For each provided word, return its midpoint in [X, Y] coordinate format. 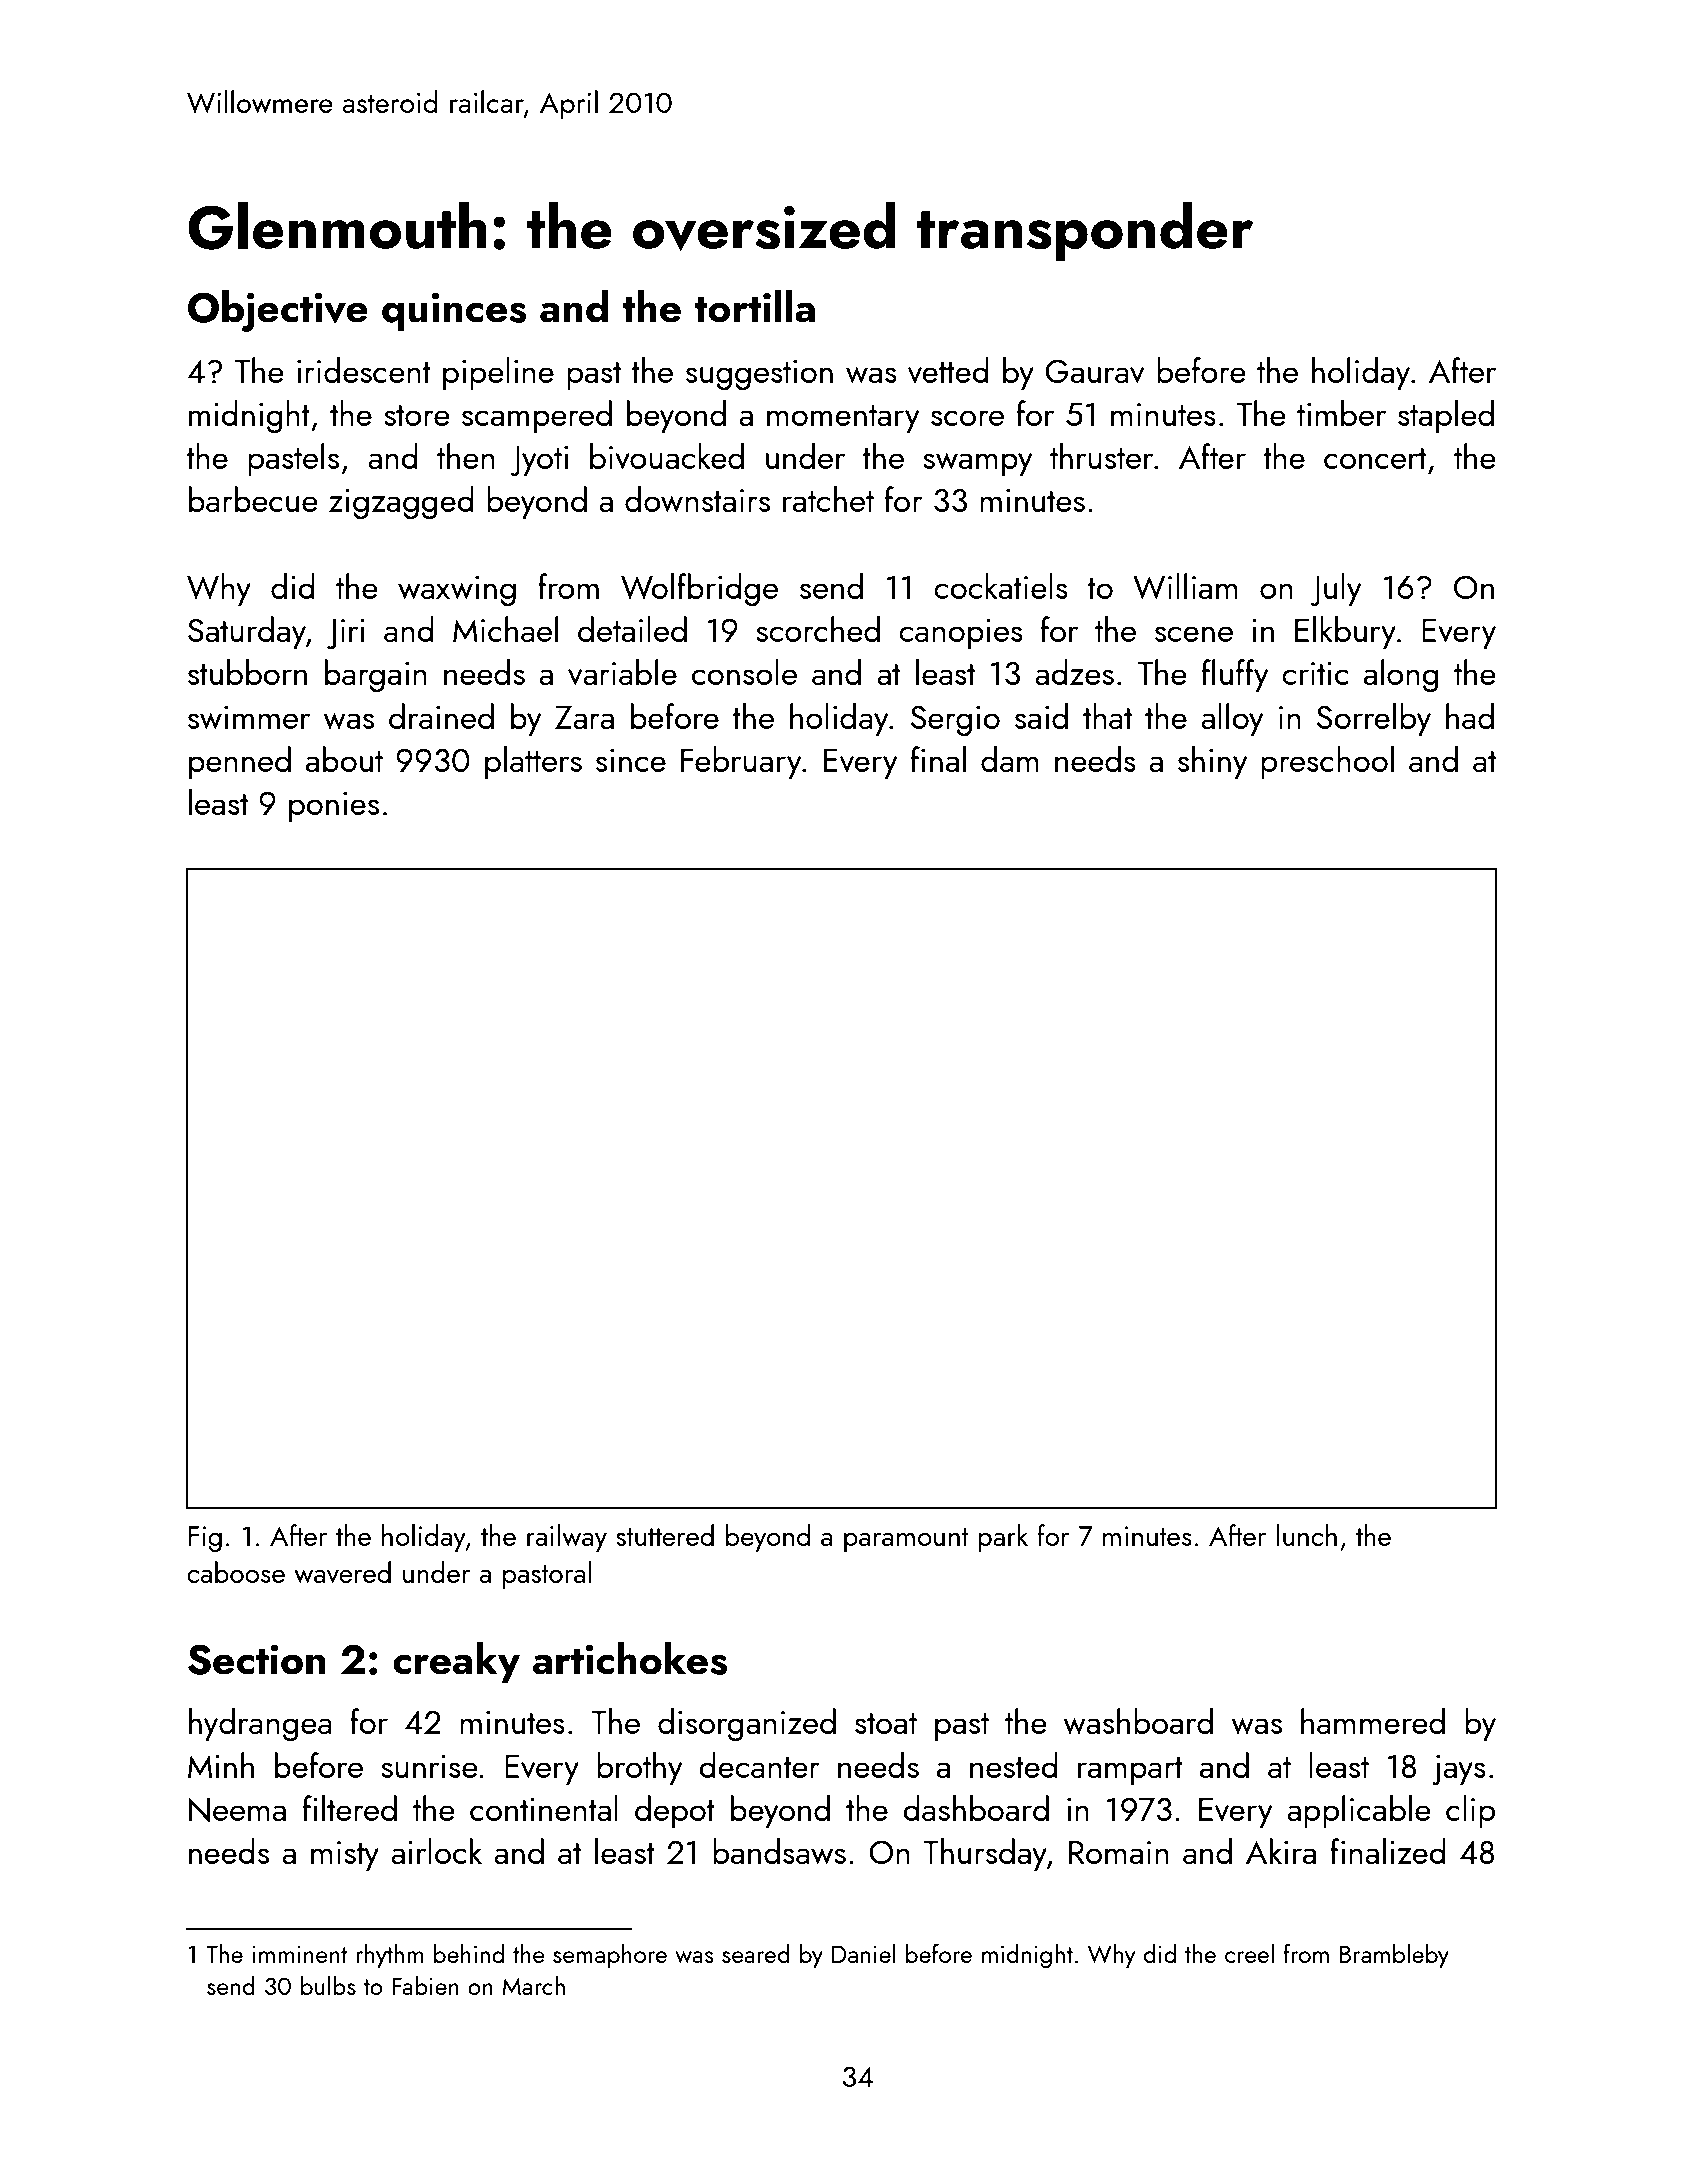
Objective [278, 311]
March [533, 1985]
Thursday [985, 1855]
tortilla [754, 306]
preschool [1327, 762]
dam [1010, 759]
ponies [334, 807]
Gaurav [1094, 372]
